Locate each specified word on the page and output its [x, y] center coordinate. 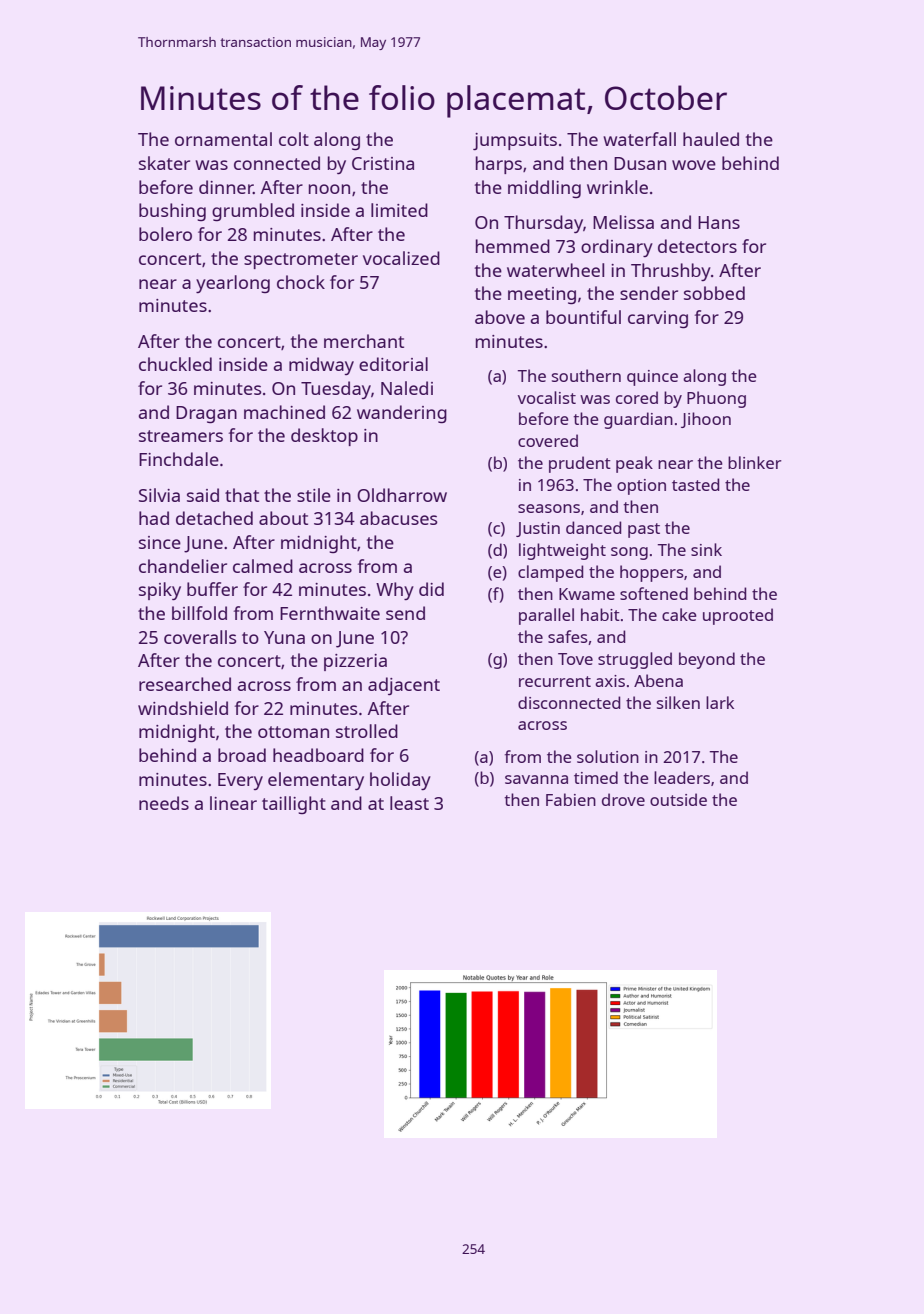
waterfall [639, 139]
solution [608, 756]
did [431, 589]
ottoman [293, 732]
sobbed [714, 293]
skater [164, 163]
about [283, 518]
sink [706, 549]
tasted [696, 484]
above [500, 317]
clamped [551, 573]
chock [301, 282]
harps [499, 165]
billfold [199, 613]
